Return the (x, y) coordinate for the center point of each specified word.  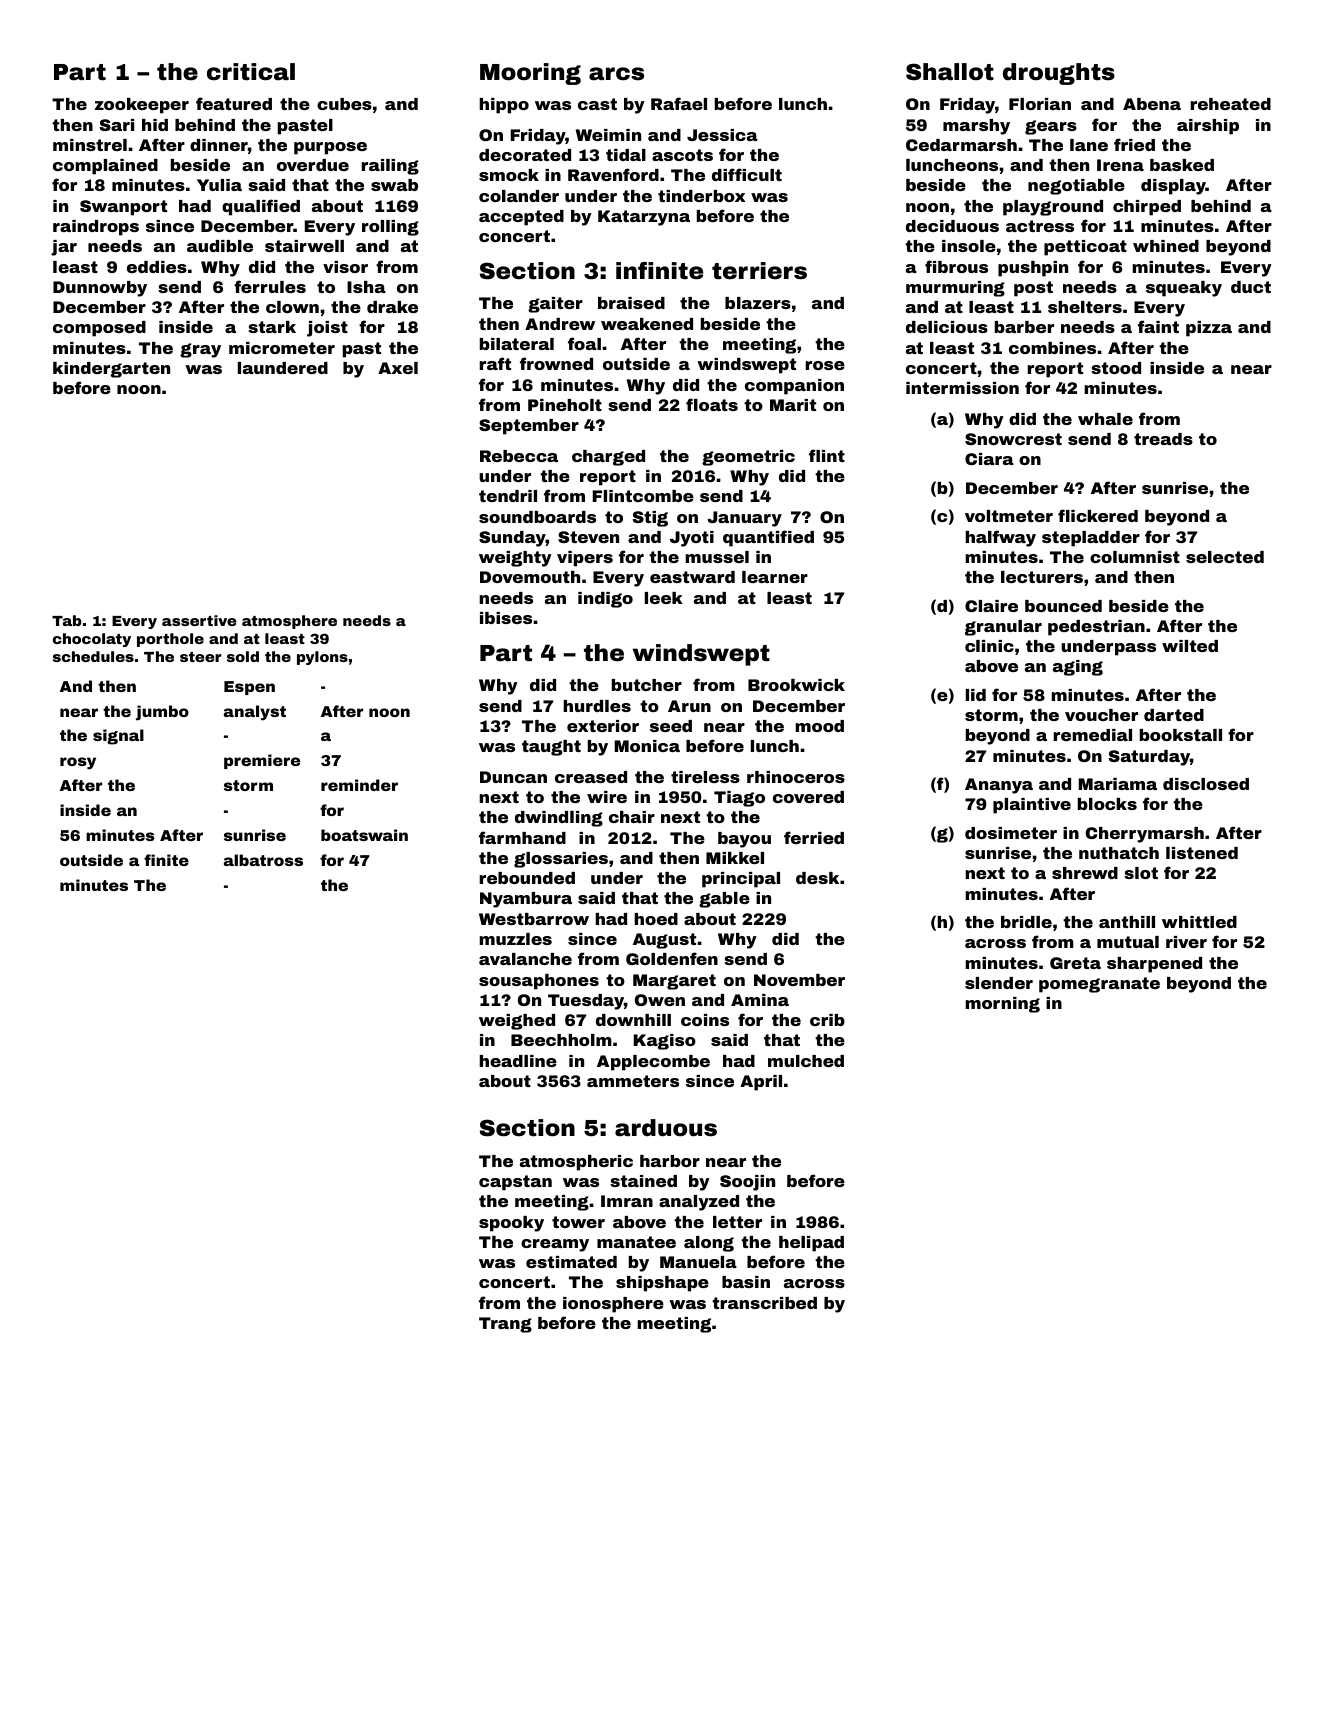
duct (1251, 287)
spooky (511, 1224)
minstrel (90, 145)
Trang (505, 1325)
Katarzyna (644, 218)
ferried (814, 837)
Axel (398, 368)
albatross (263, 860)
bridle (1026, 922)
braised (631, 303)
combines (1052, 348)
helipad (811, 1244)
